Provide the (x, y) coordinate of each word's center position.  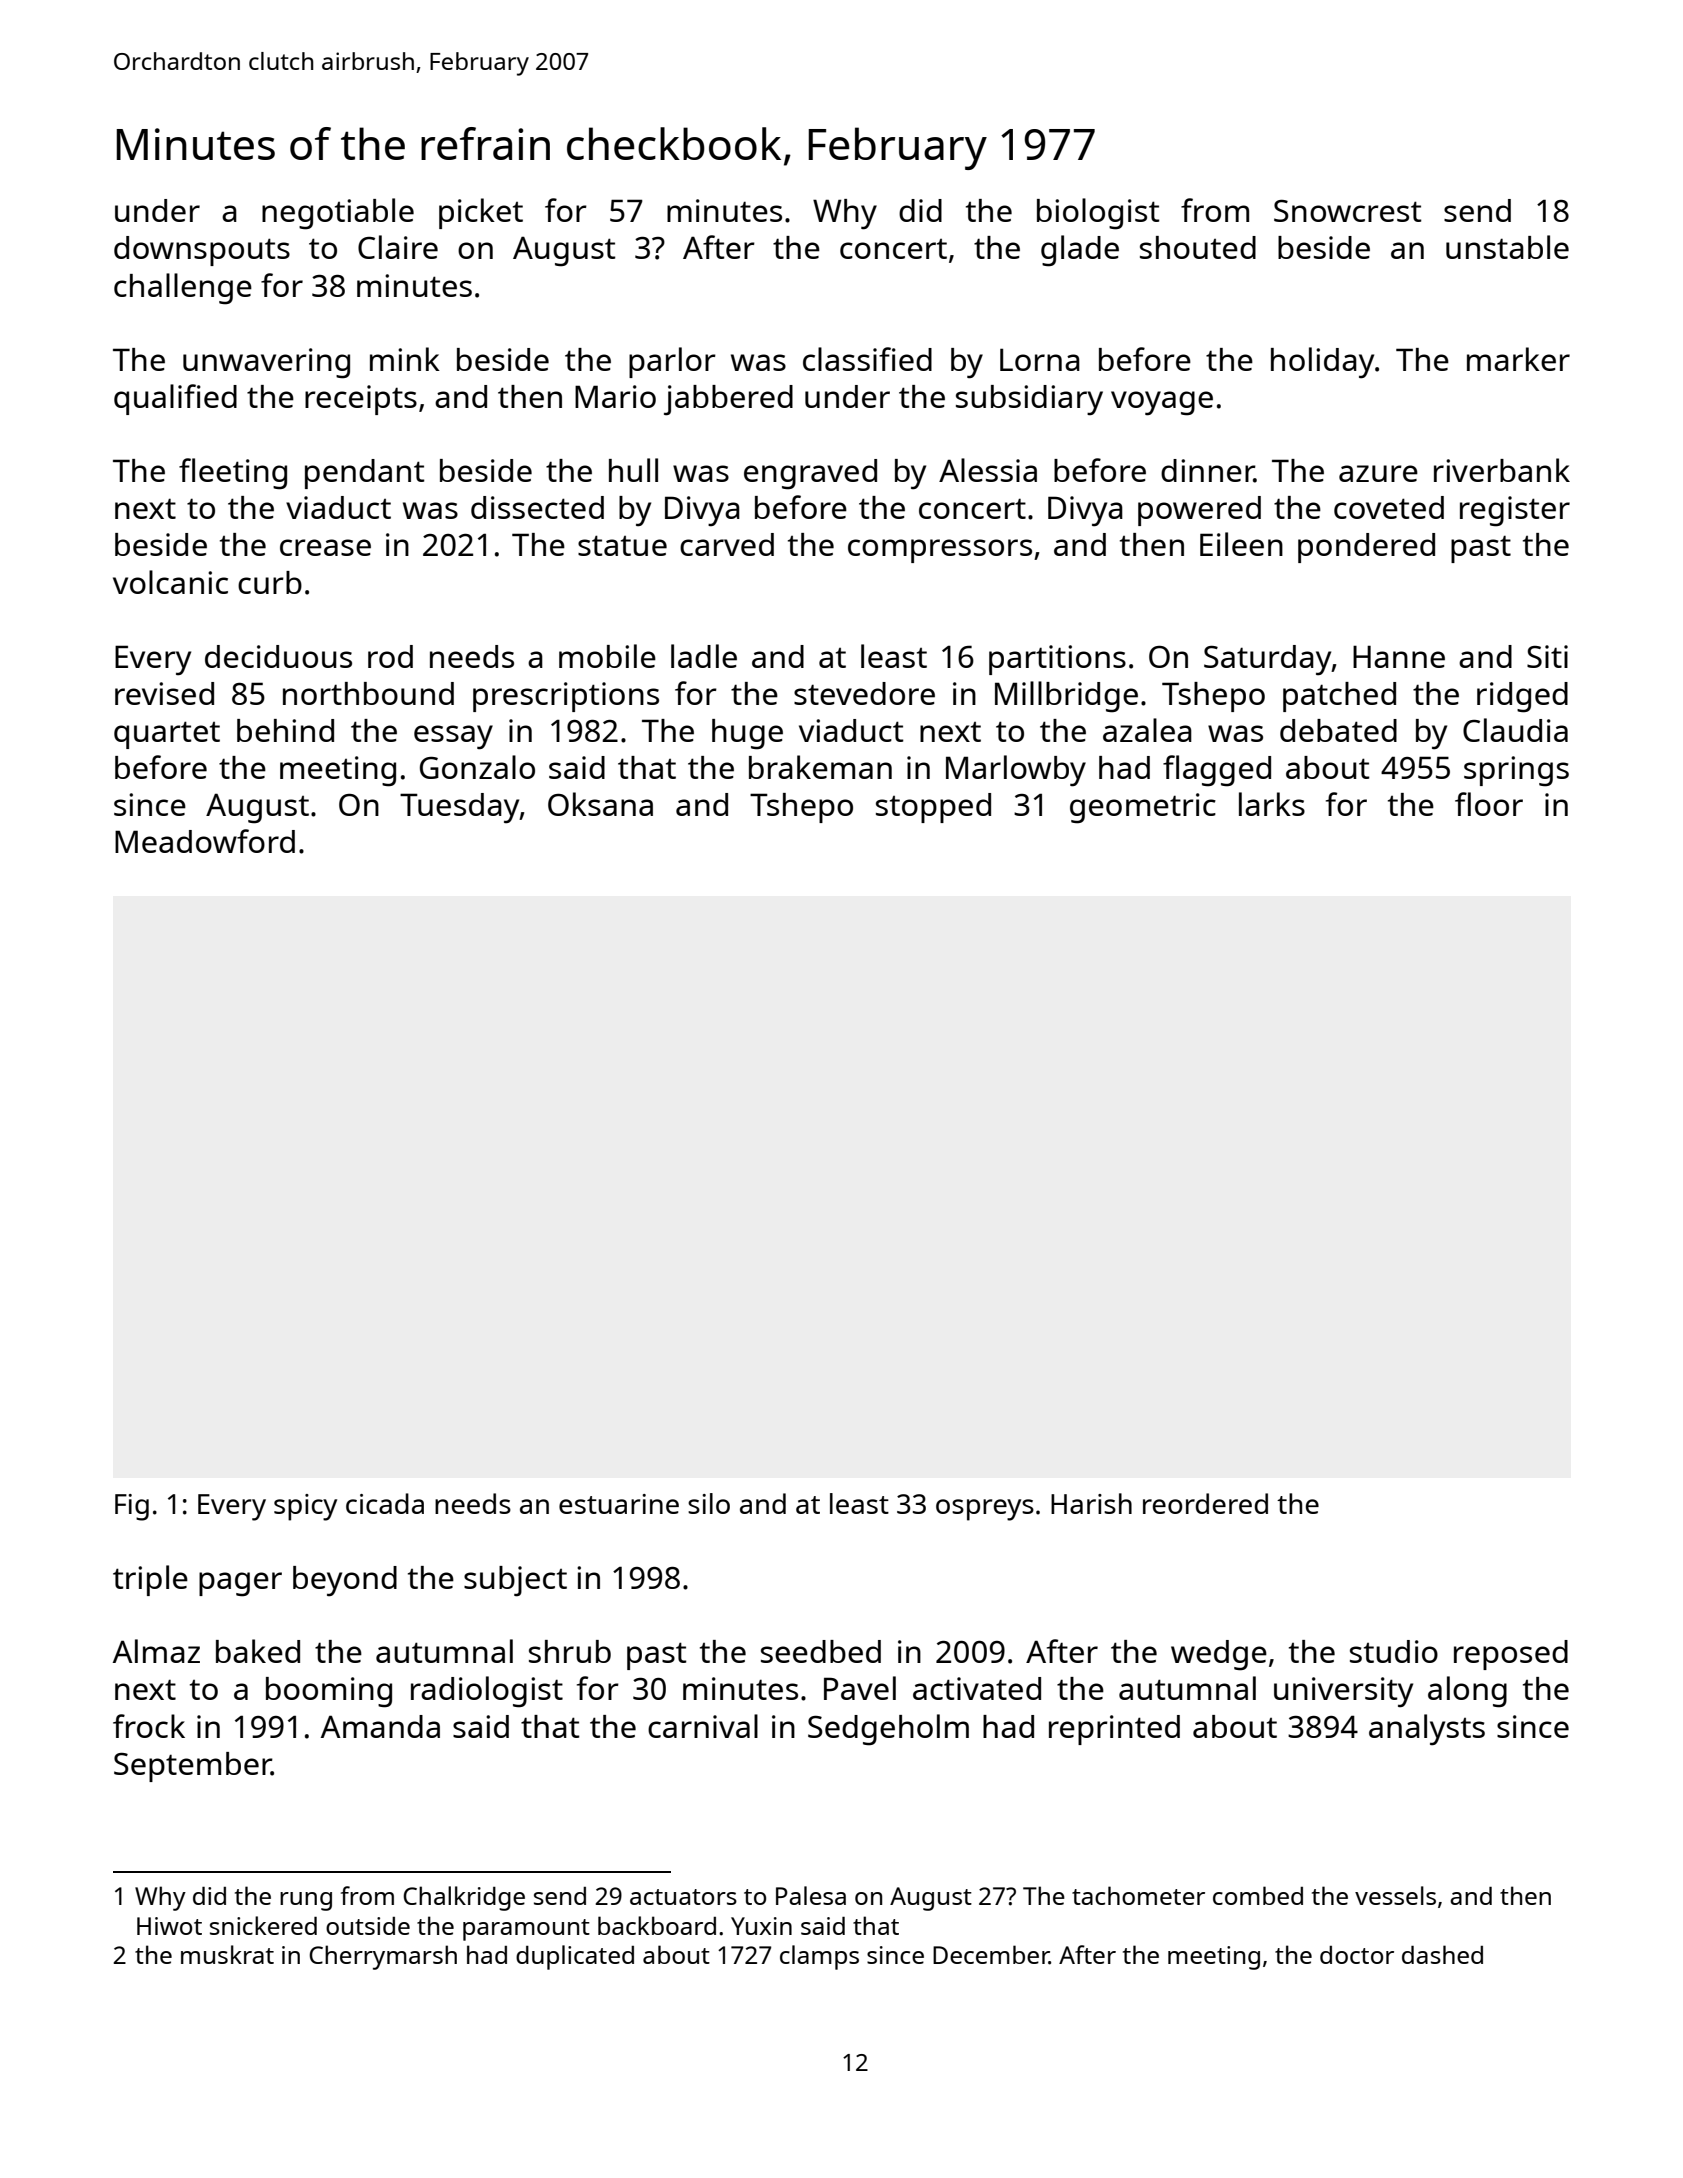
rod (390, 656)
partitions (1057, 660)
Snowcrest (1348, 211)
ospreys (985, 1510)
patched (1339, 697)
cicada (385, 1503)
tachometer (1138, 1895)
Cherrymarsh (383, 1957)
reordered (1205, 1503)
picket (481, 213)
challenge (183, 289)
